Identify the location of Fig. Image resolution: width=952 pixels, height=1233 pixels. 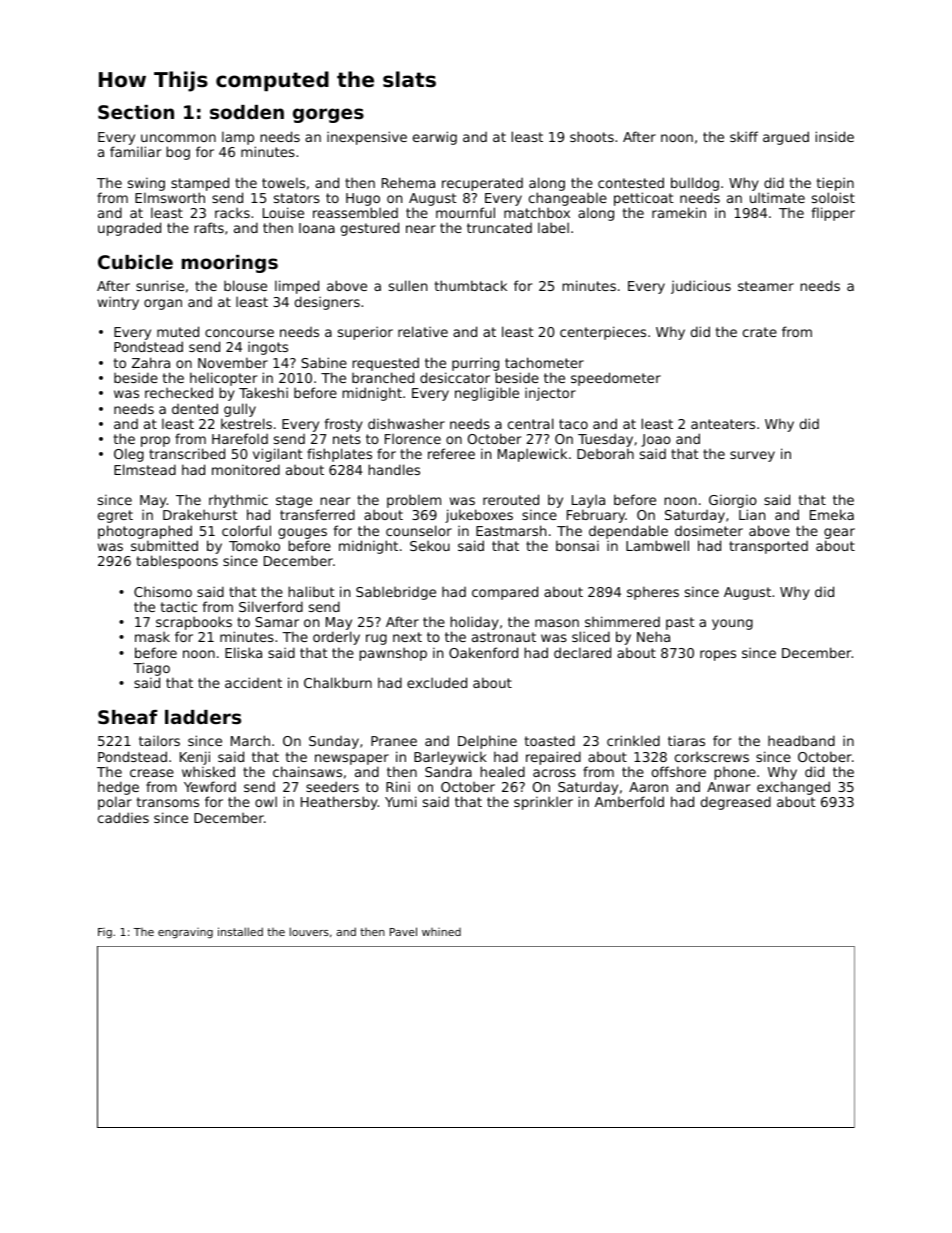
(105, 933).
